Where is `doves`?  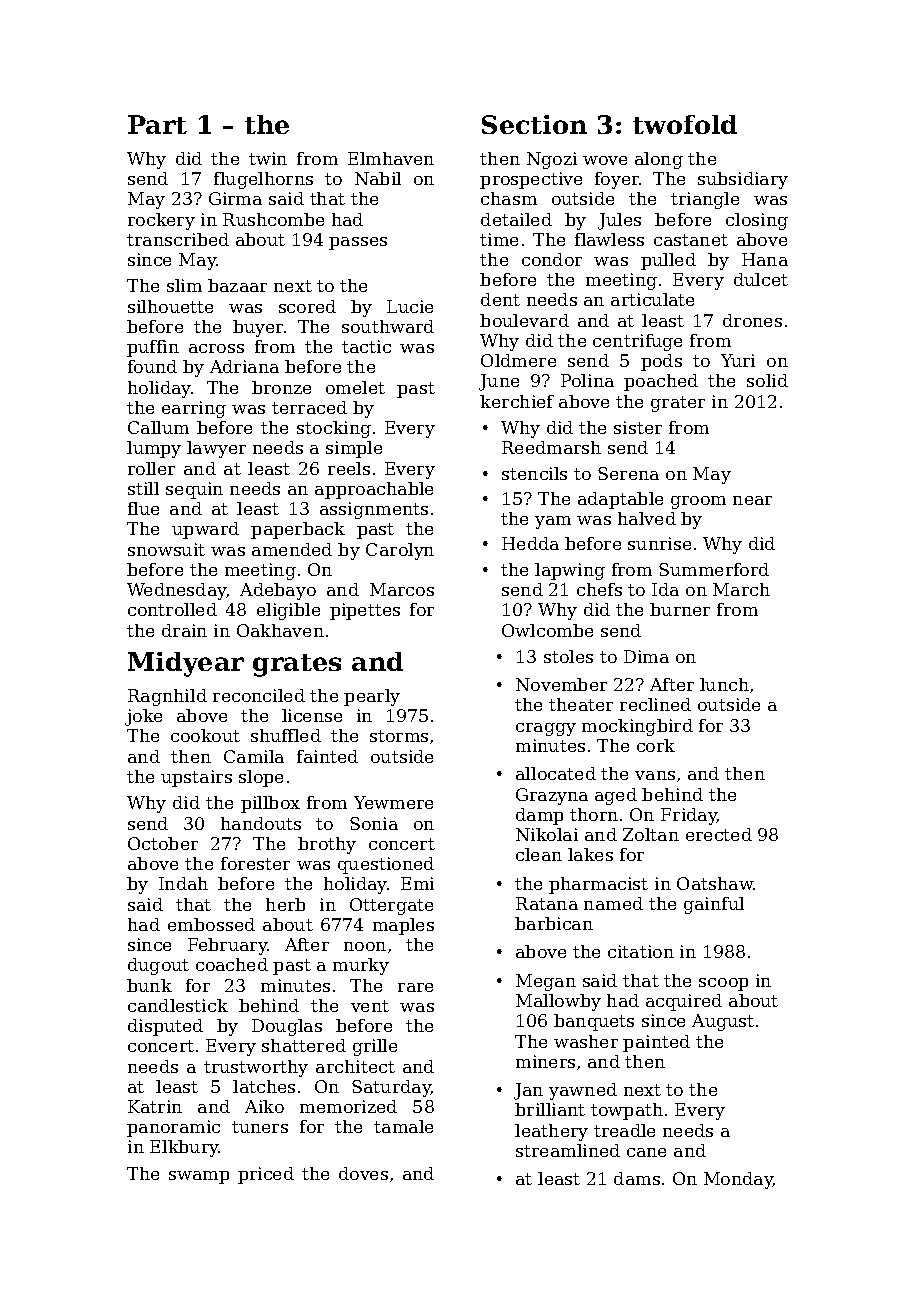
doves is located at coordinates (363, 1173).
